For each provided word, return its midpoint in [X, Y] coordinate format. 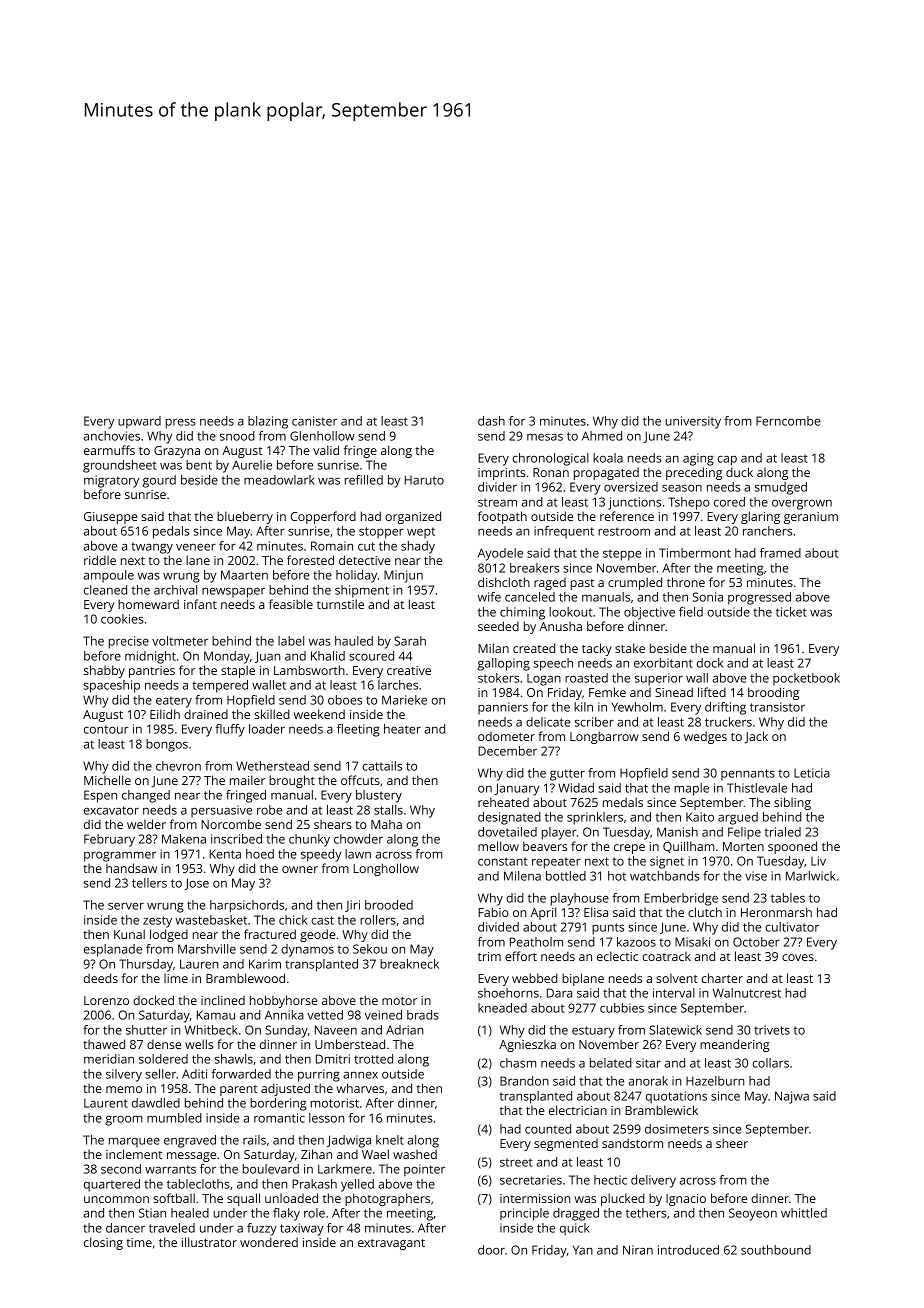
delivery [653, 1181]
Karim [265, 964]
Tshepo [689, 503]
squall [243, 1199]
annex [360, 1075]
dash [491, 421]
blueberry [245, 517]
